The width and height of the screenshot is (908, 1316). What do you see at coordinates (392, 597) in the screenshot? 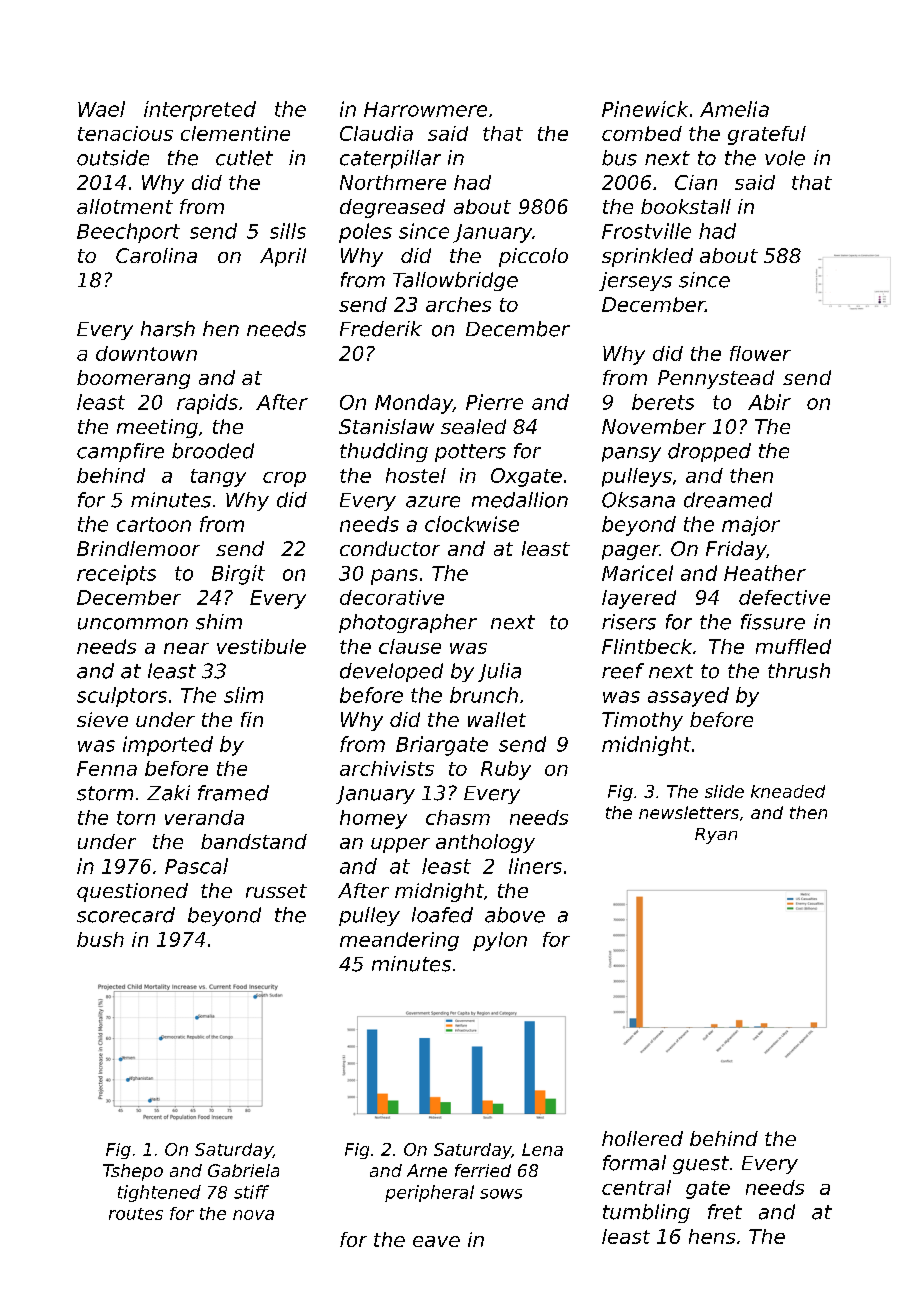
I see `decorative` at bounding box center [392, 597].
